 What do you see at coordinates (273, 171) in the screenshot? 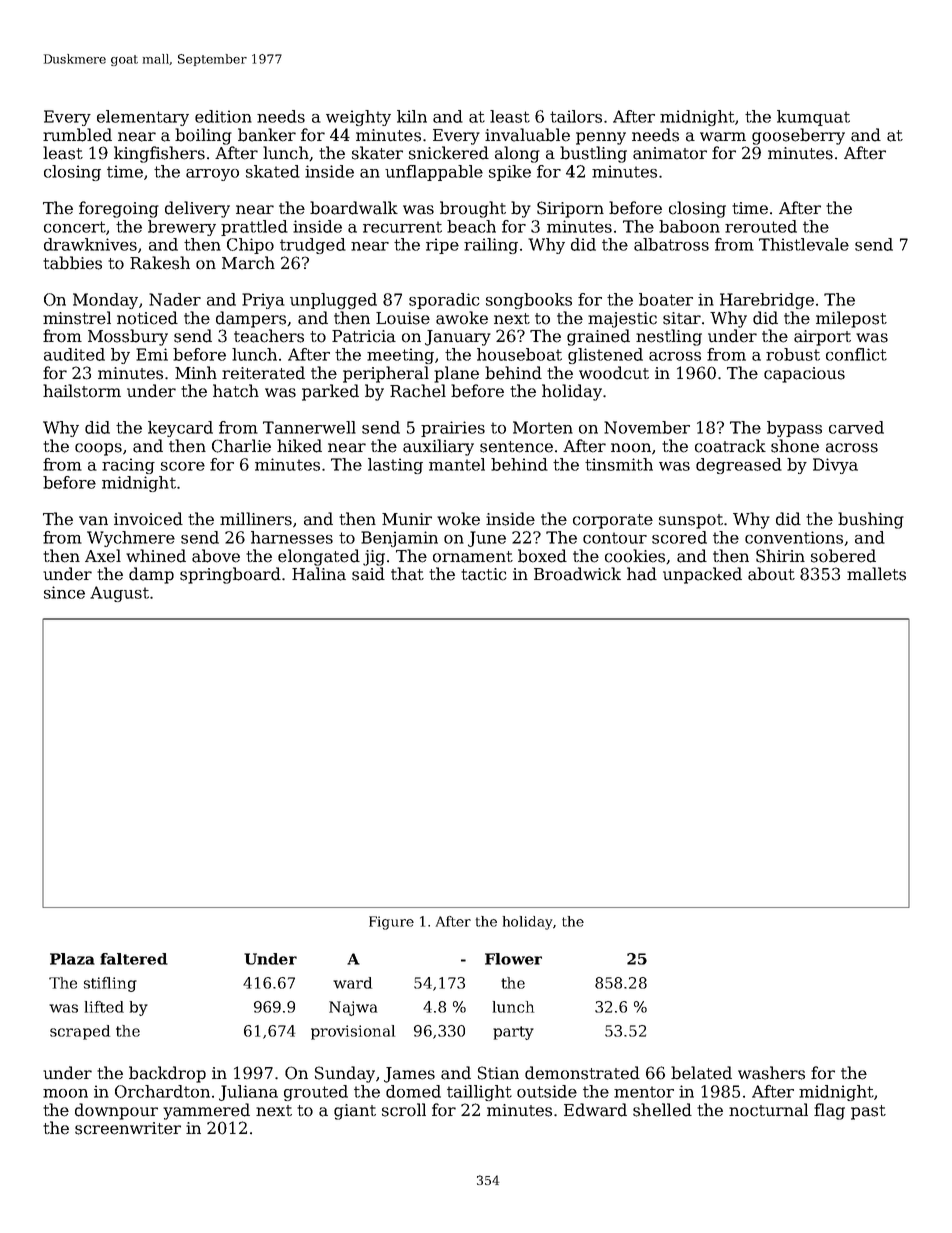
I see `skated` at bounding box center [273, 171].
